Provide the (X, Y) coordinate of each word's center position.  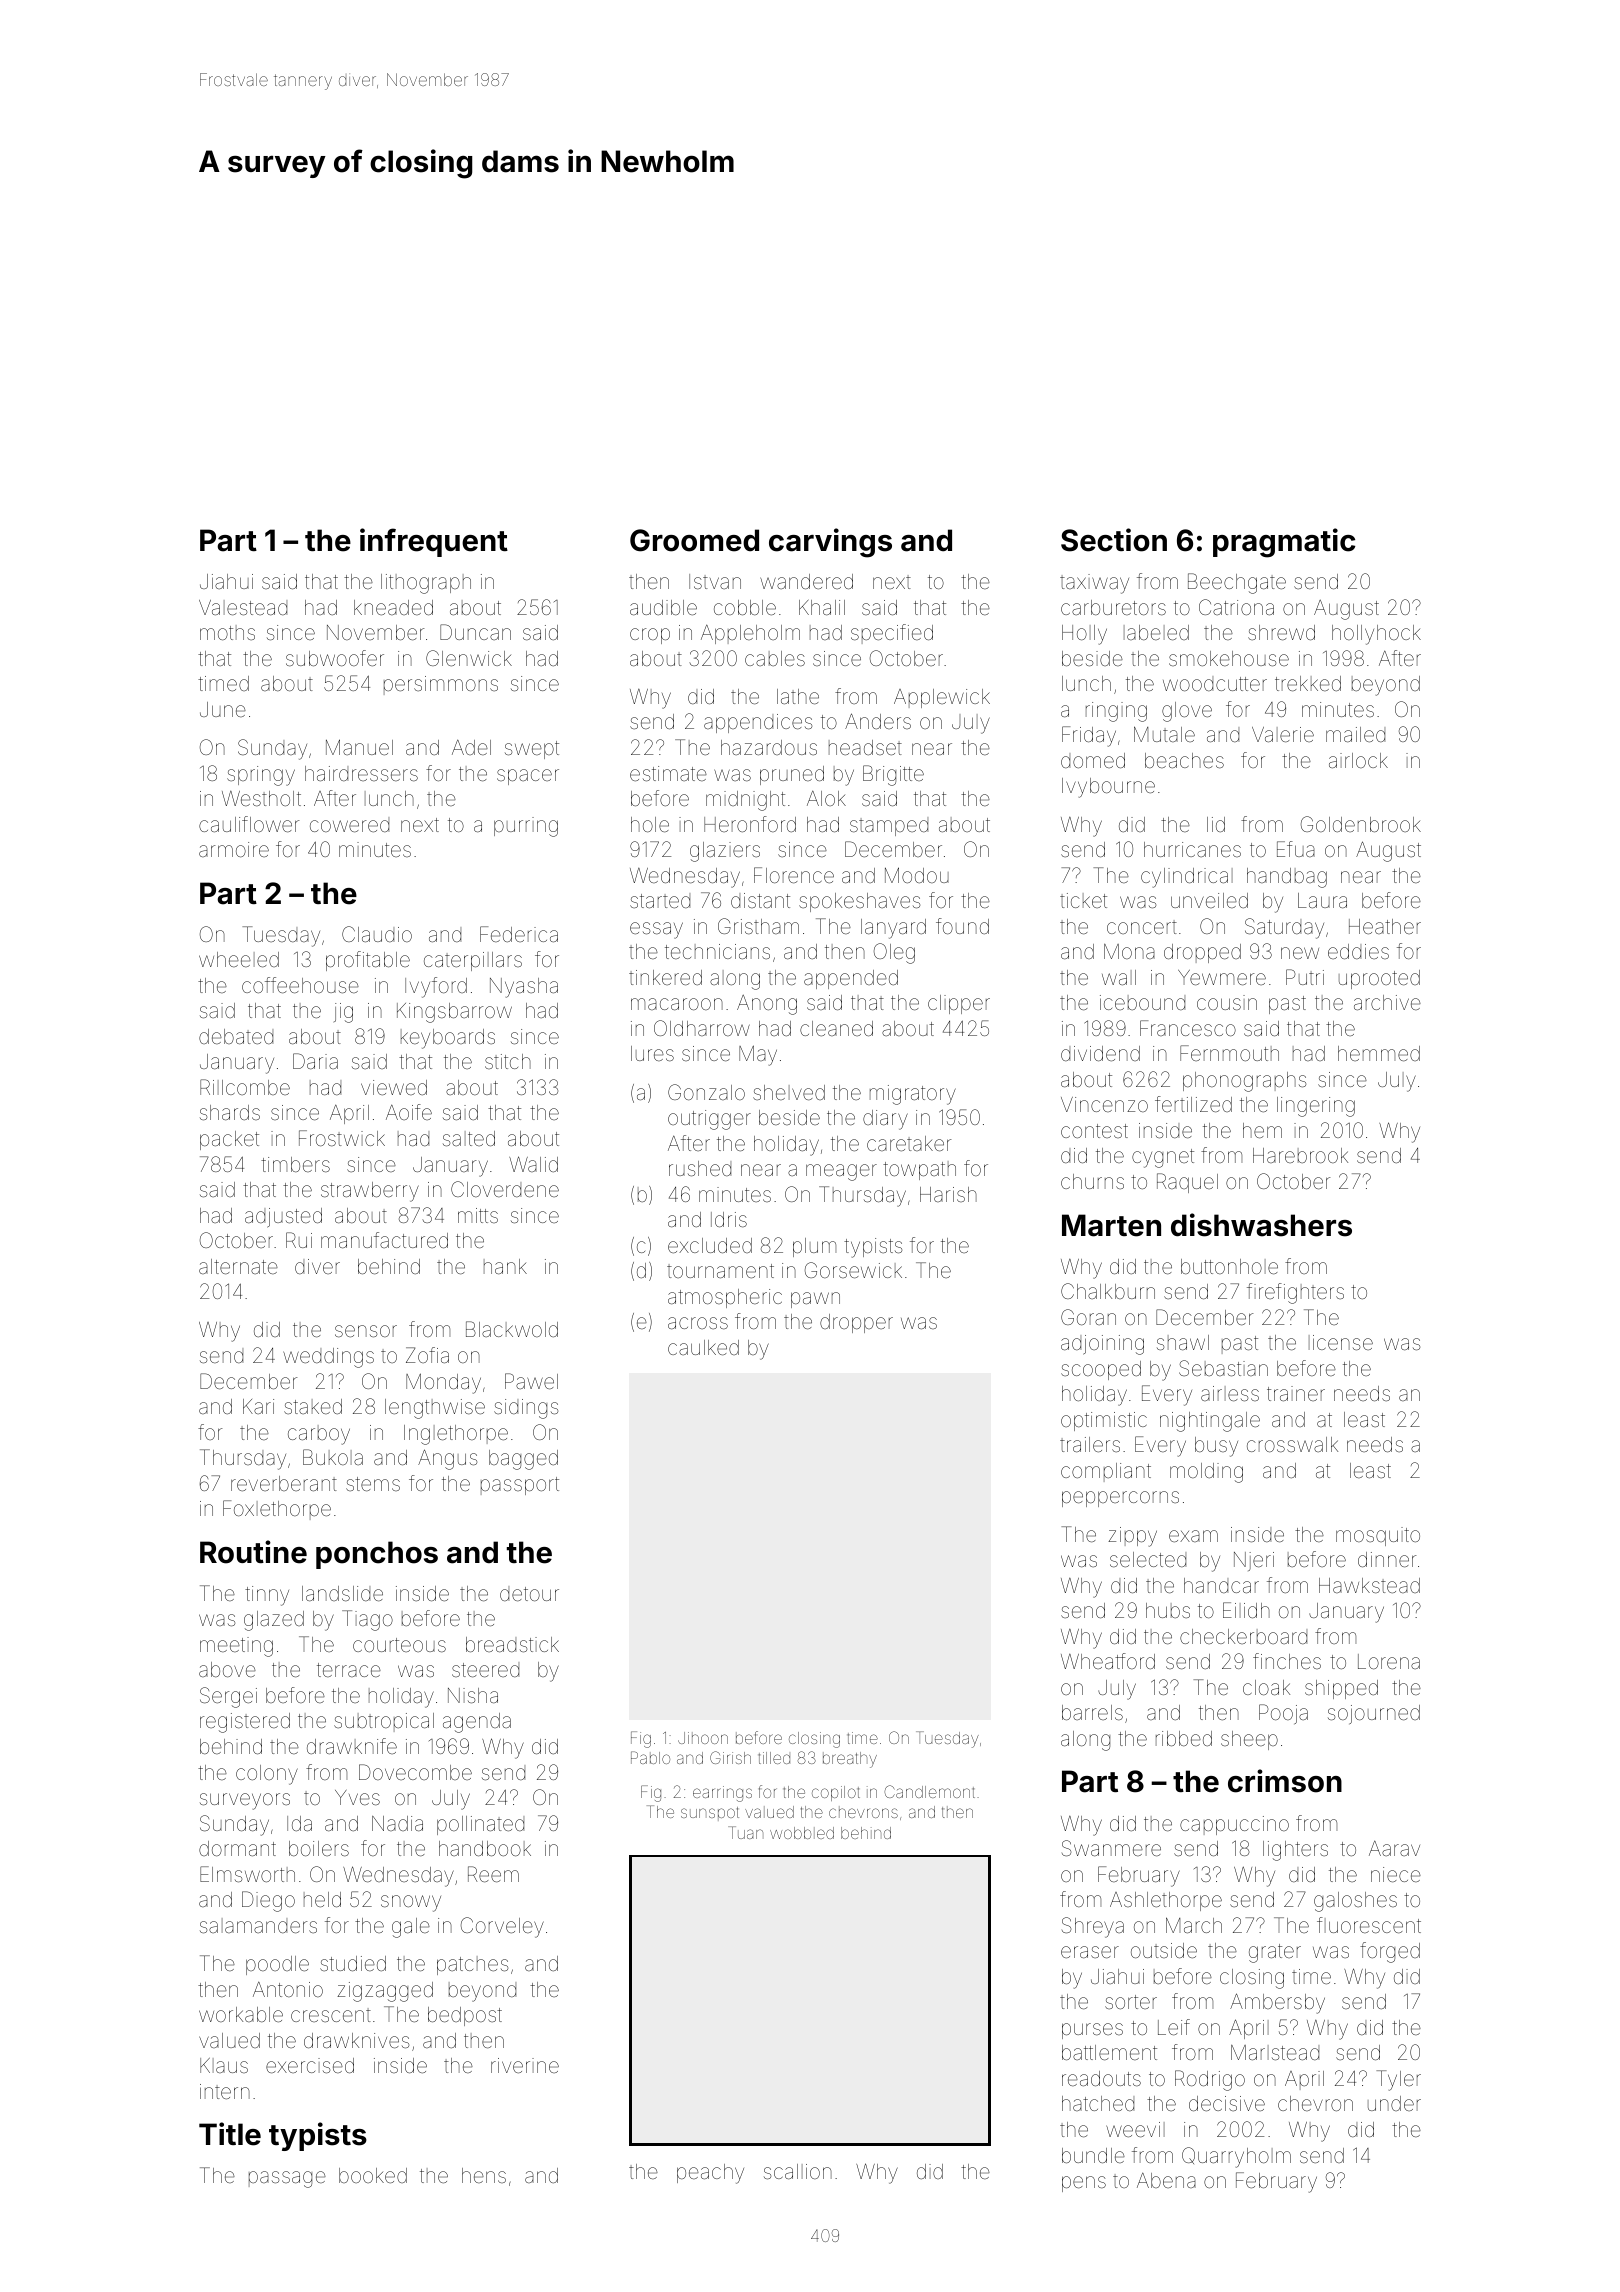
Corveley (502, 1927)
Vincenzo (1104, 1104)
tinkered (665, 977)
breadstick (512, 1644)
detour (529, 1593)
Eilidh (1246, 1610)
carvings (830, 543)
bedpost (465, 2016)
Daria (315, 1061)
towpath (919, 1170)
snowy (411, 1903)
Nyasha (524, 988)
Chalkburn (1108, 1291)
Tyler (1399, 2080)
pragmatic (1284, 543)
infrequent (434, 542)
